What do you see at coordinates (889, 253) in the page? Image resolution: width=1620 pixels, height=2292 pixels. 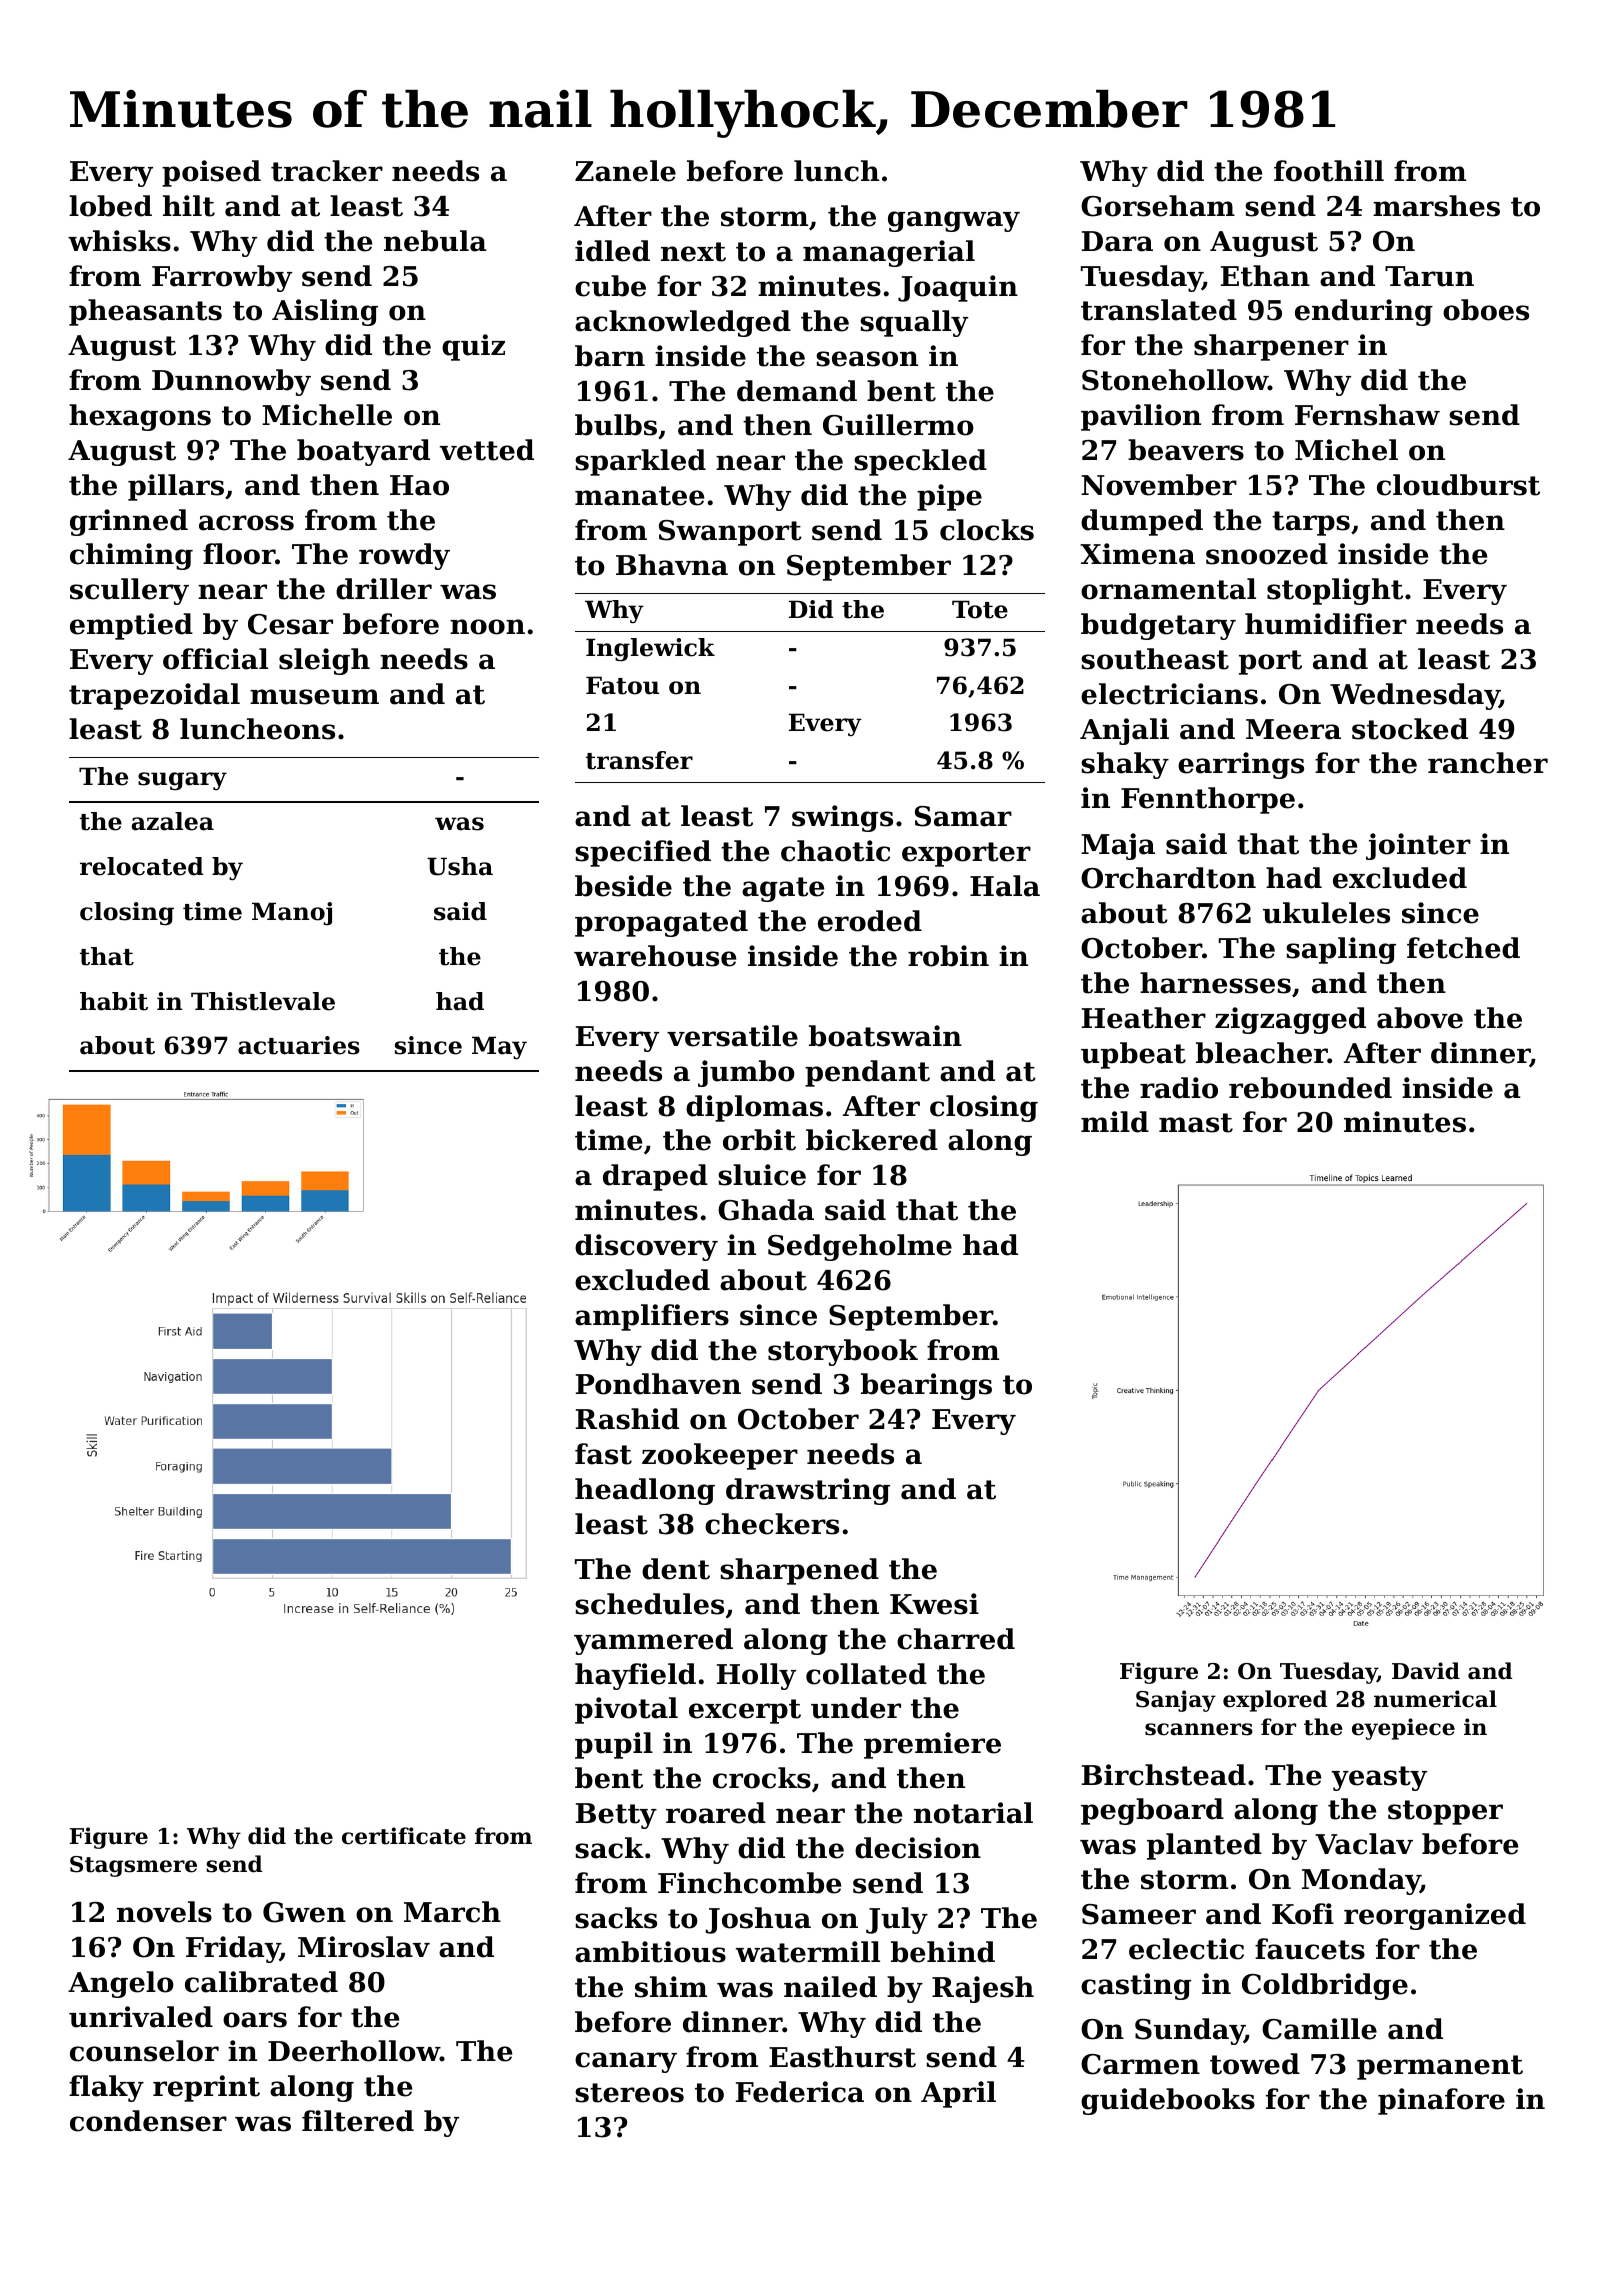 I see `managerial` at bounding box center [889, 253].
